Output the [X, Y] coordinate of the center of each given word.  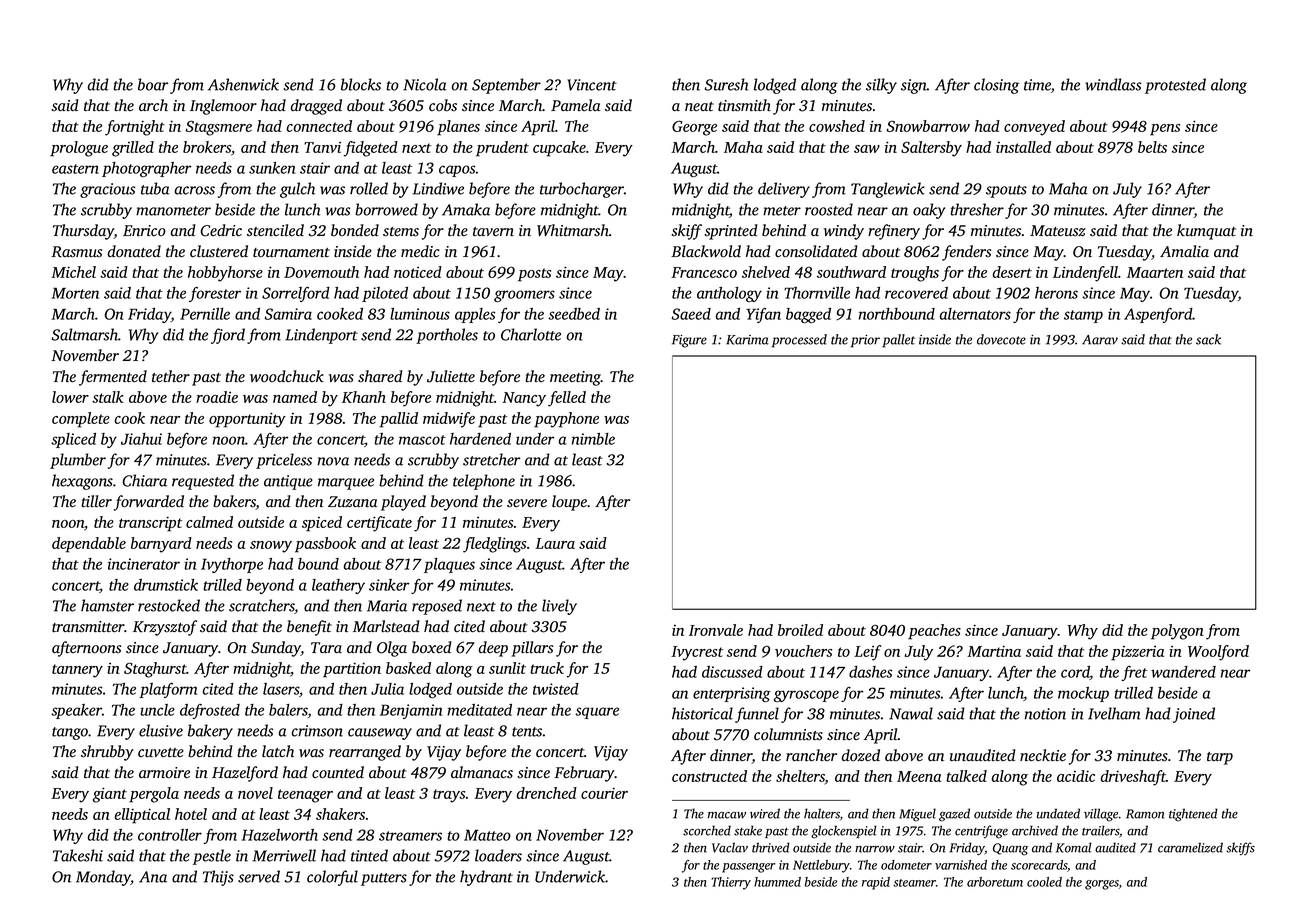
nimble [593, 439]
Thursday [83, 232]
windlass [1113, 84]
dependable [89, 545]
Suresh [727, 84]
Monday [103, 878]
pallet [898, 341]
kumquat [1206, 232]
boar [153, 84]
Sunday [276, 649]
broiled [800, 630]
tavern [493, 231]
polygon [1177, 632]
